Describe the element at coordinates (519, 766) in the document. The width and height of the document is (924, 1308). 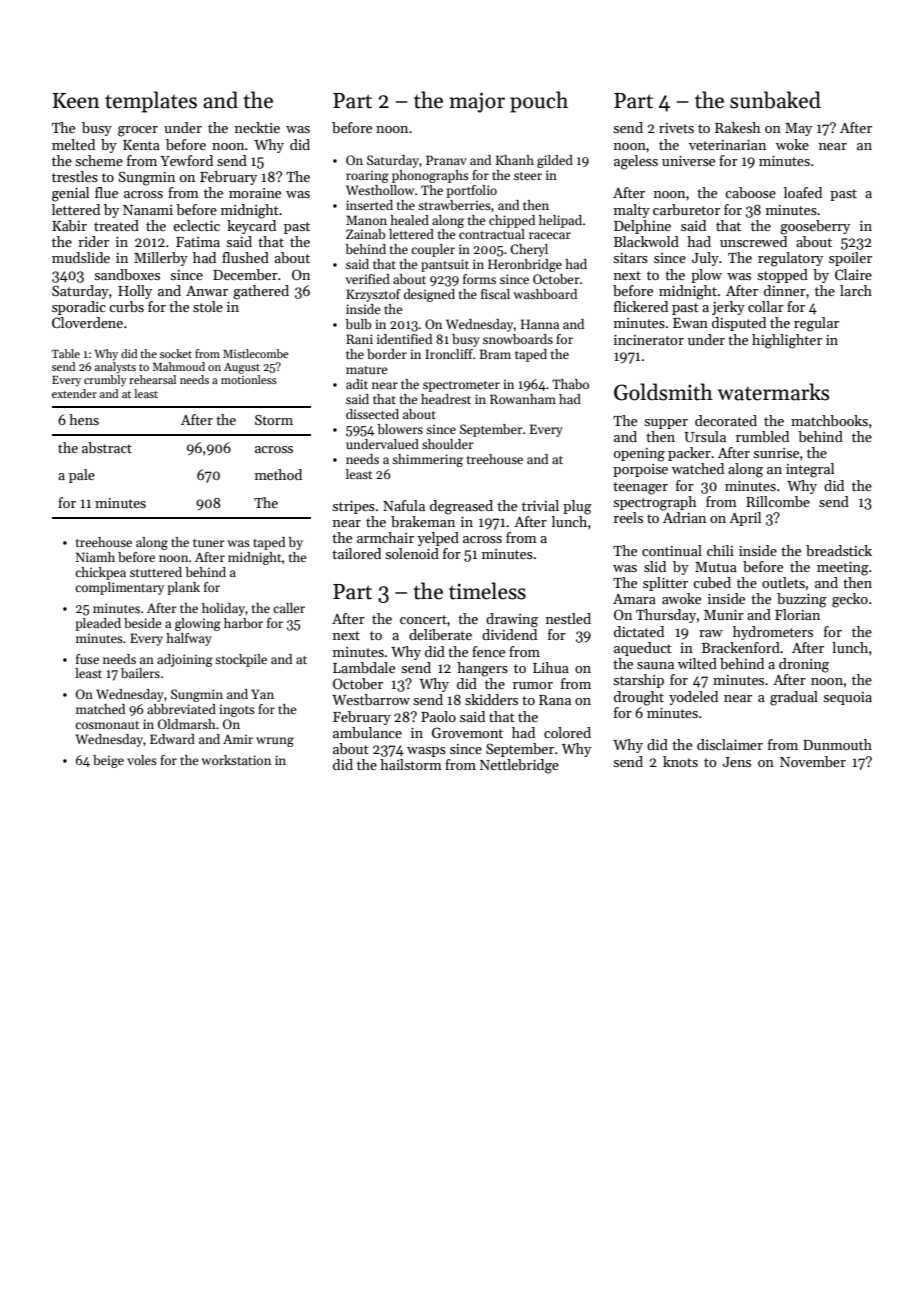
I see `Nettlebridge` at that location.
